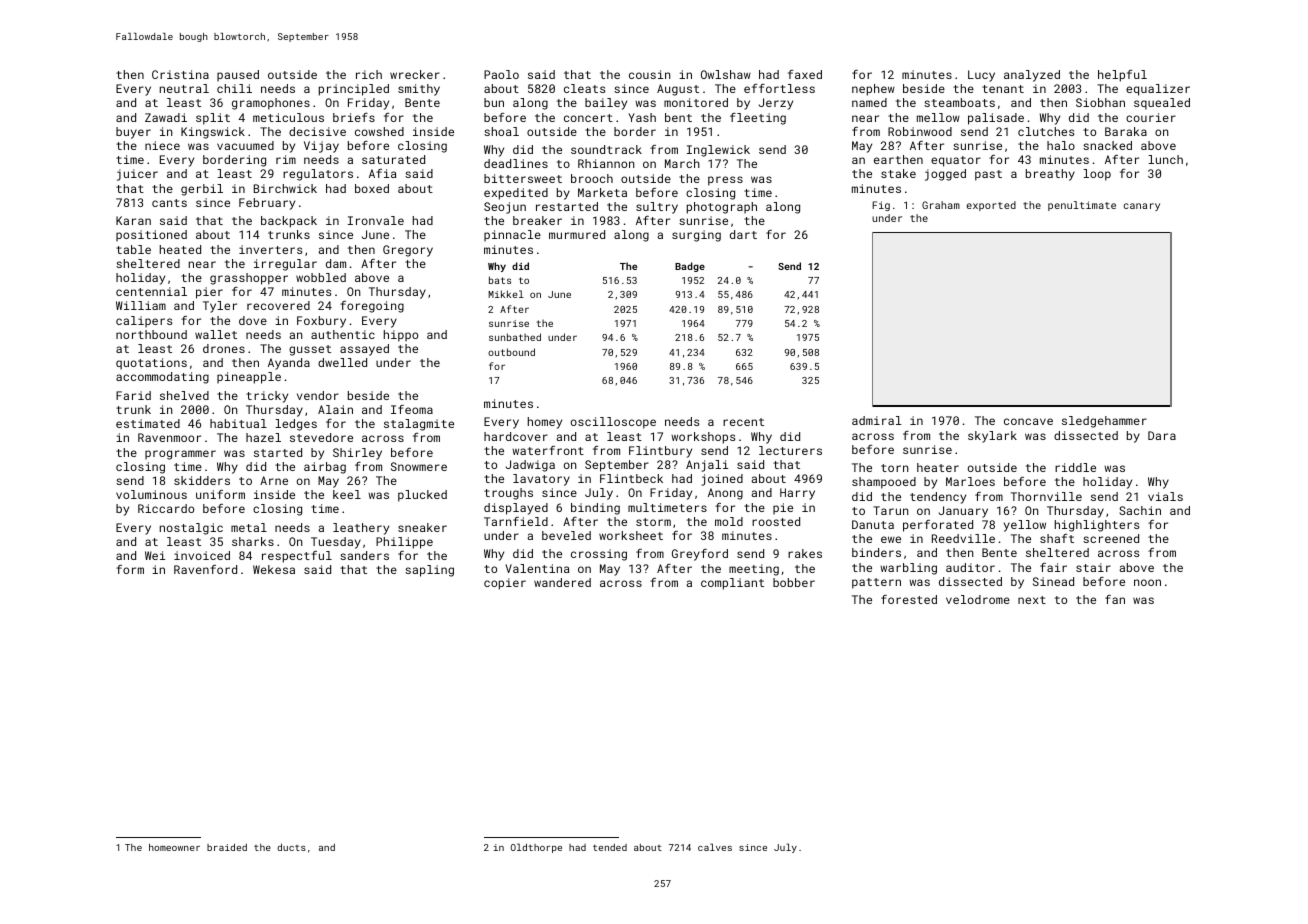 The width and height of the screenshot is (1308, 924). I want to click on exported, so click(991, 206).
